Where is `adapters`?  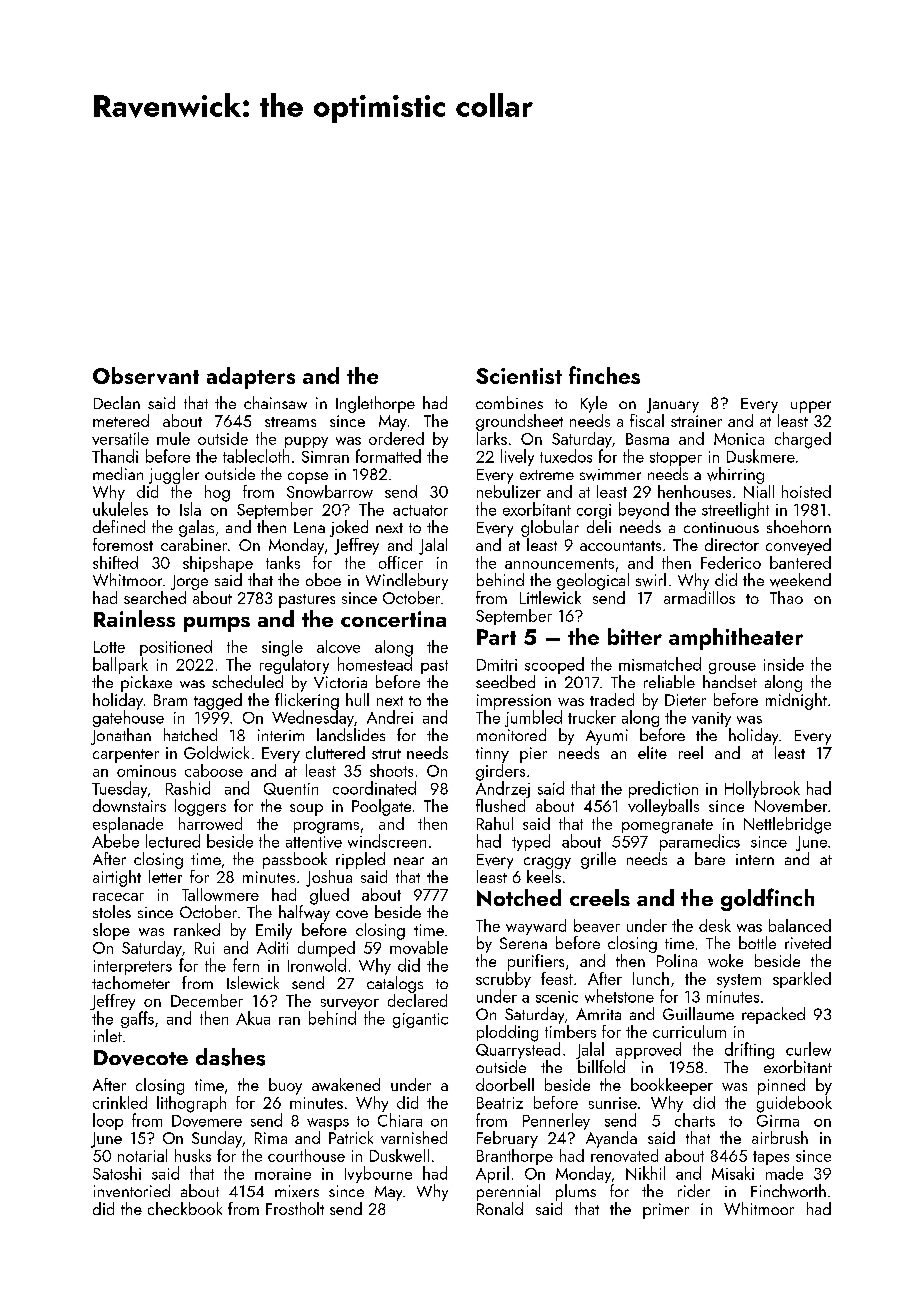 adapters is located at coordinates (251, 378).
